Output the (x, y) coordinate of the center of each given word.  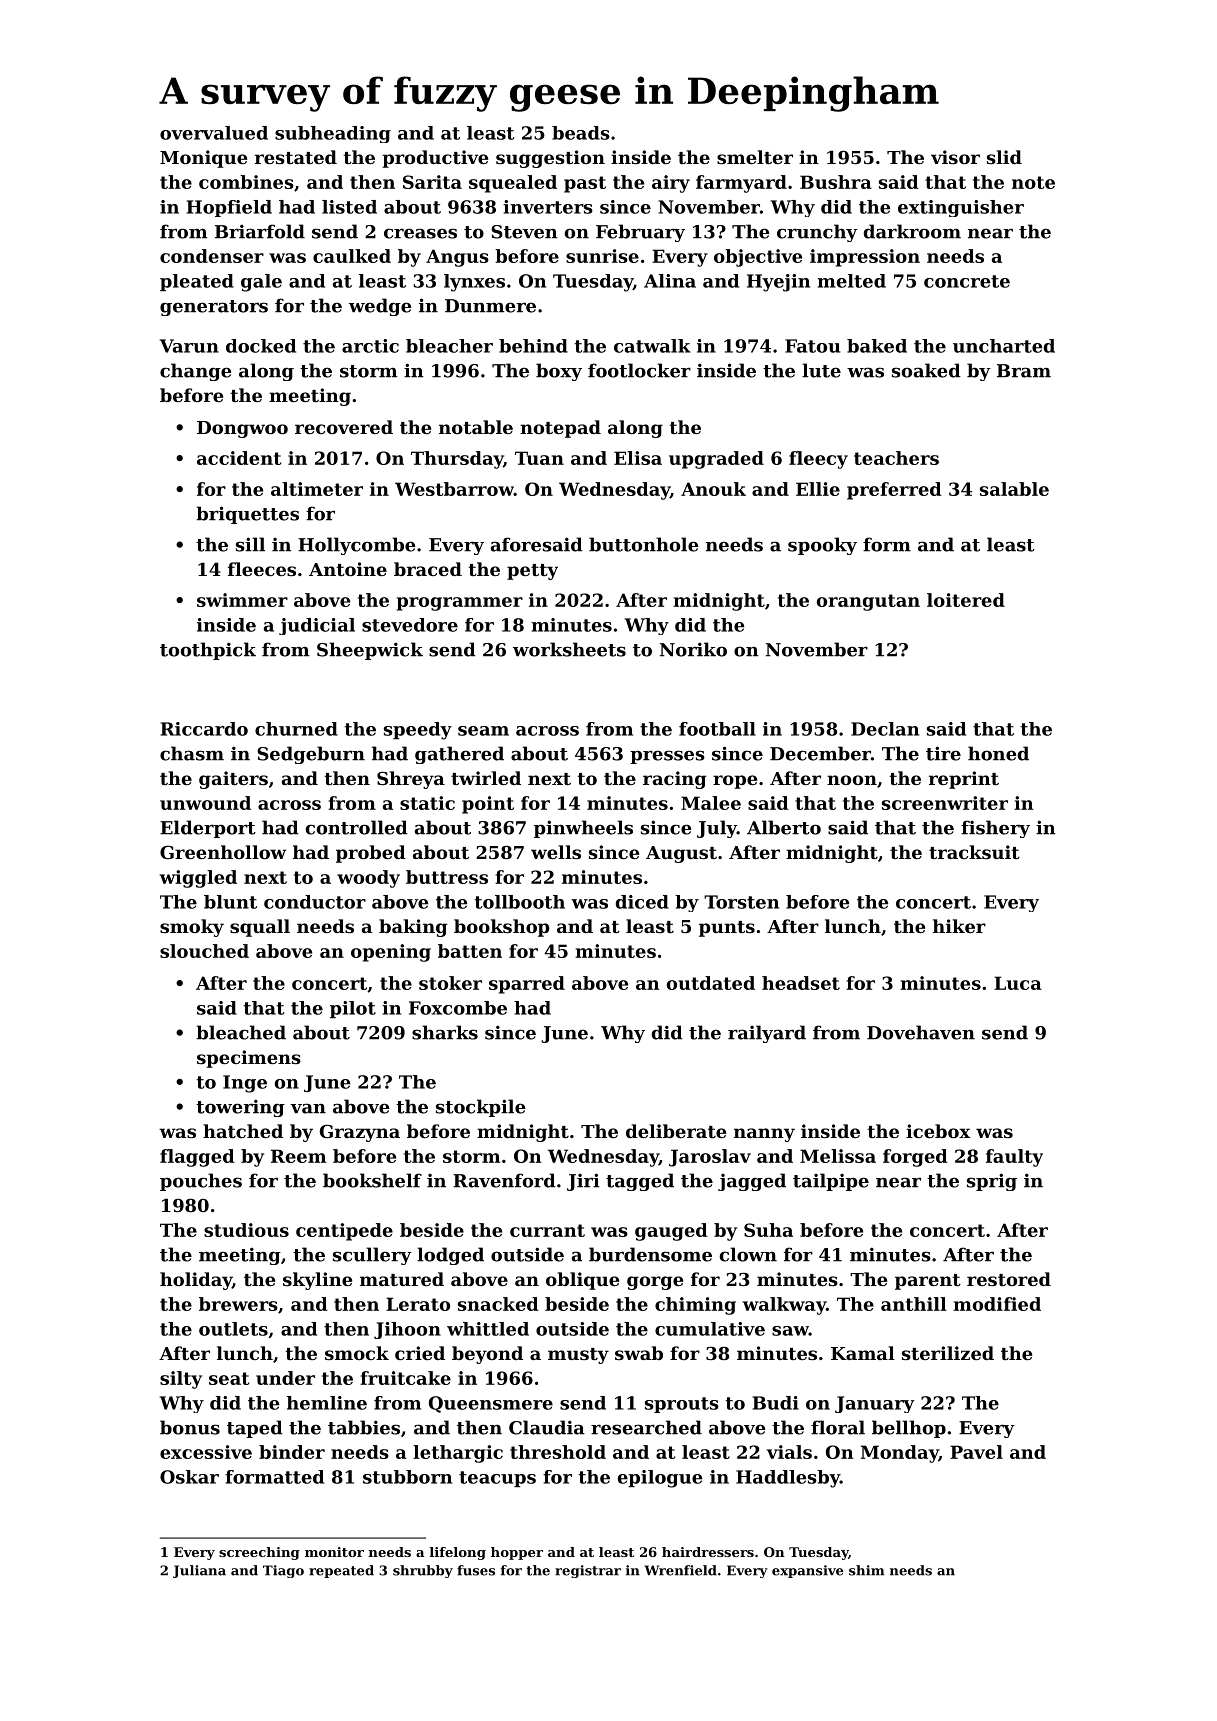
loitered (966, 600)
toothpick (208, 651)
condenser (212, 256)
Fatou (812, 346)
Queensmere (491, 1404)
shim (866, 1570)
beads (581, 133)
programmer (460, 604)
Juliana (199, 1571)
